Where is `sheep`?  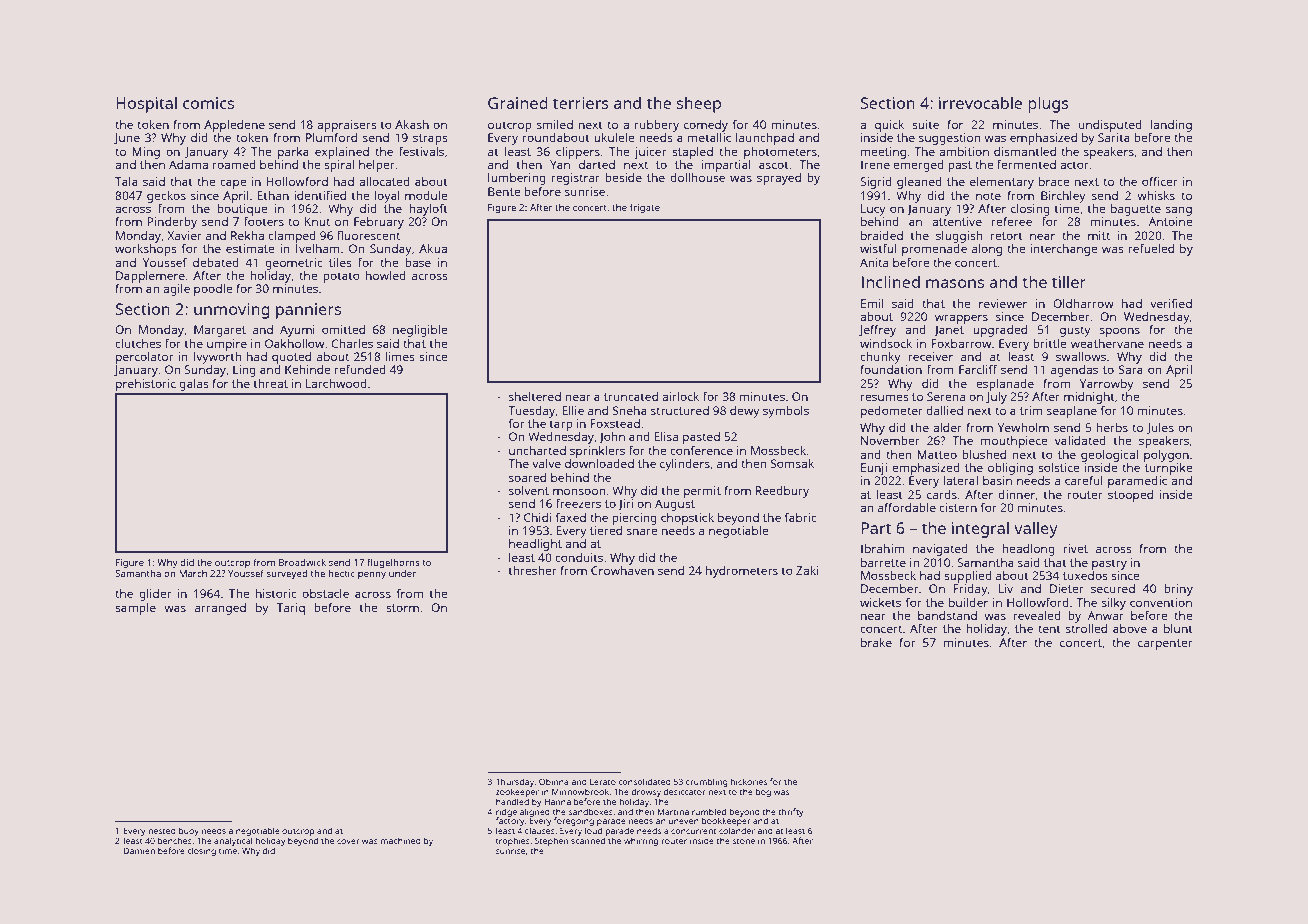 sheep is located at coordinates (699, 105).
